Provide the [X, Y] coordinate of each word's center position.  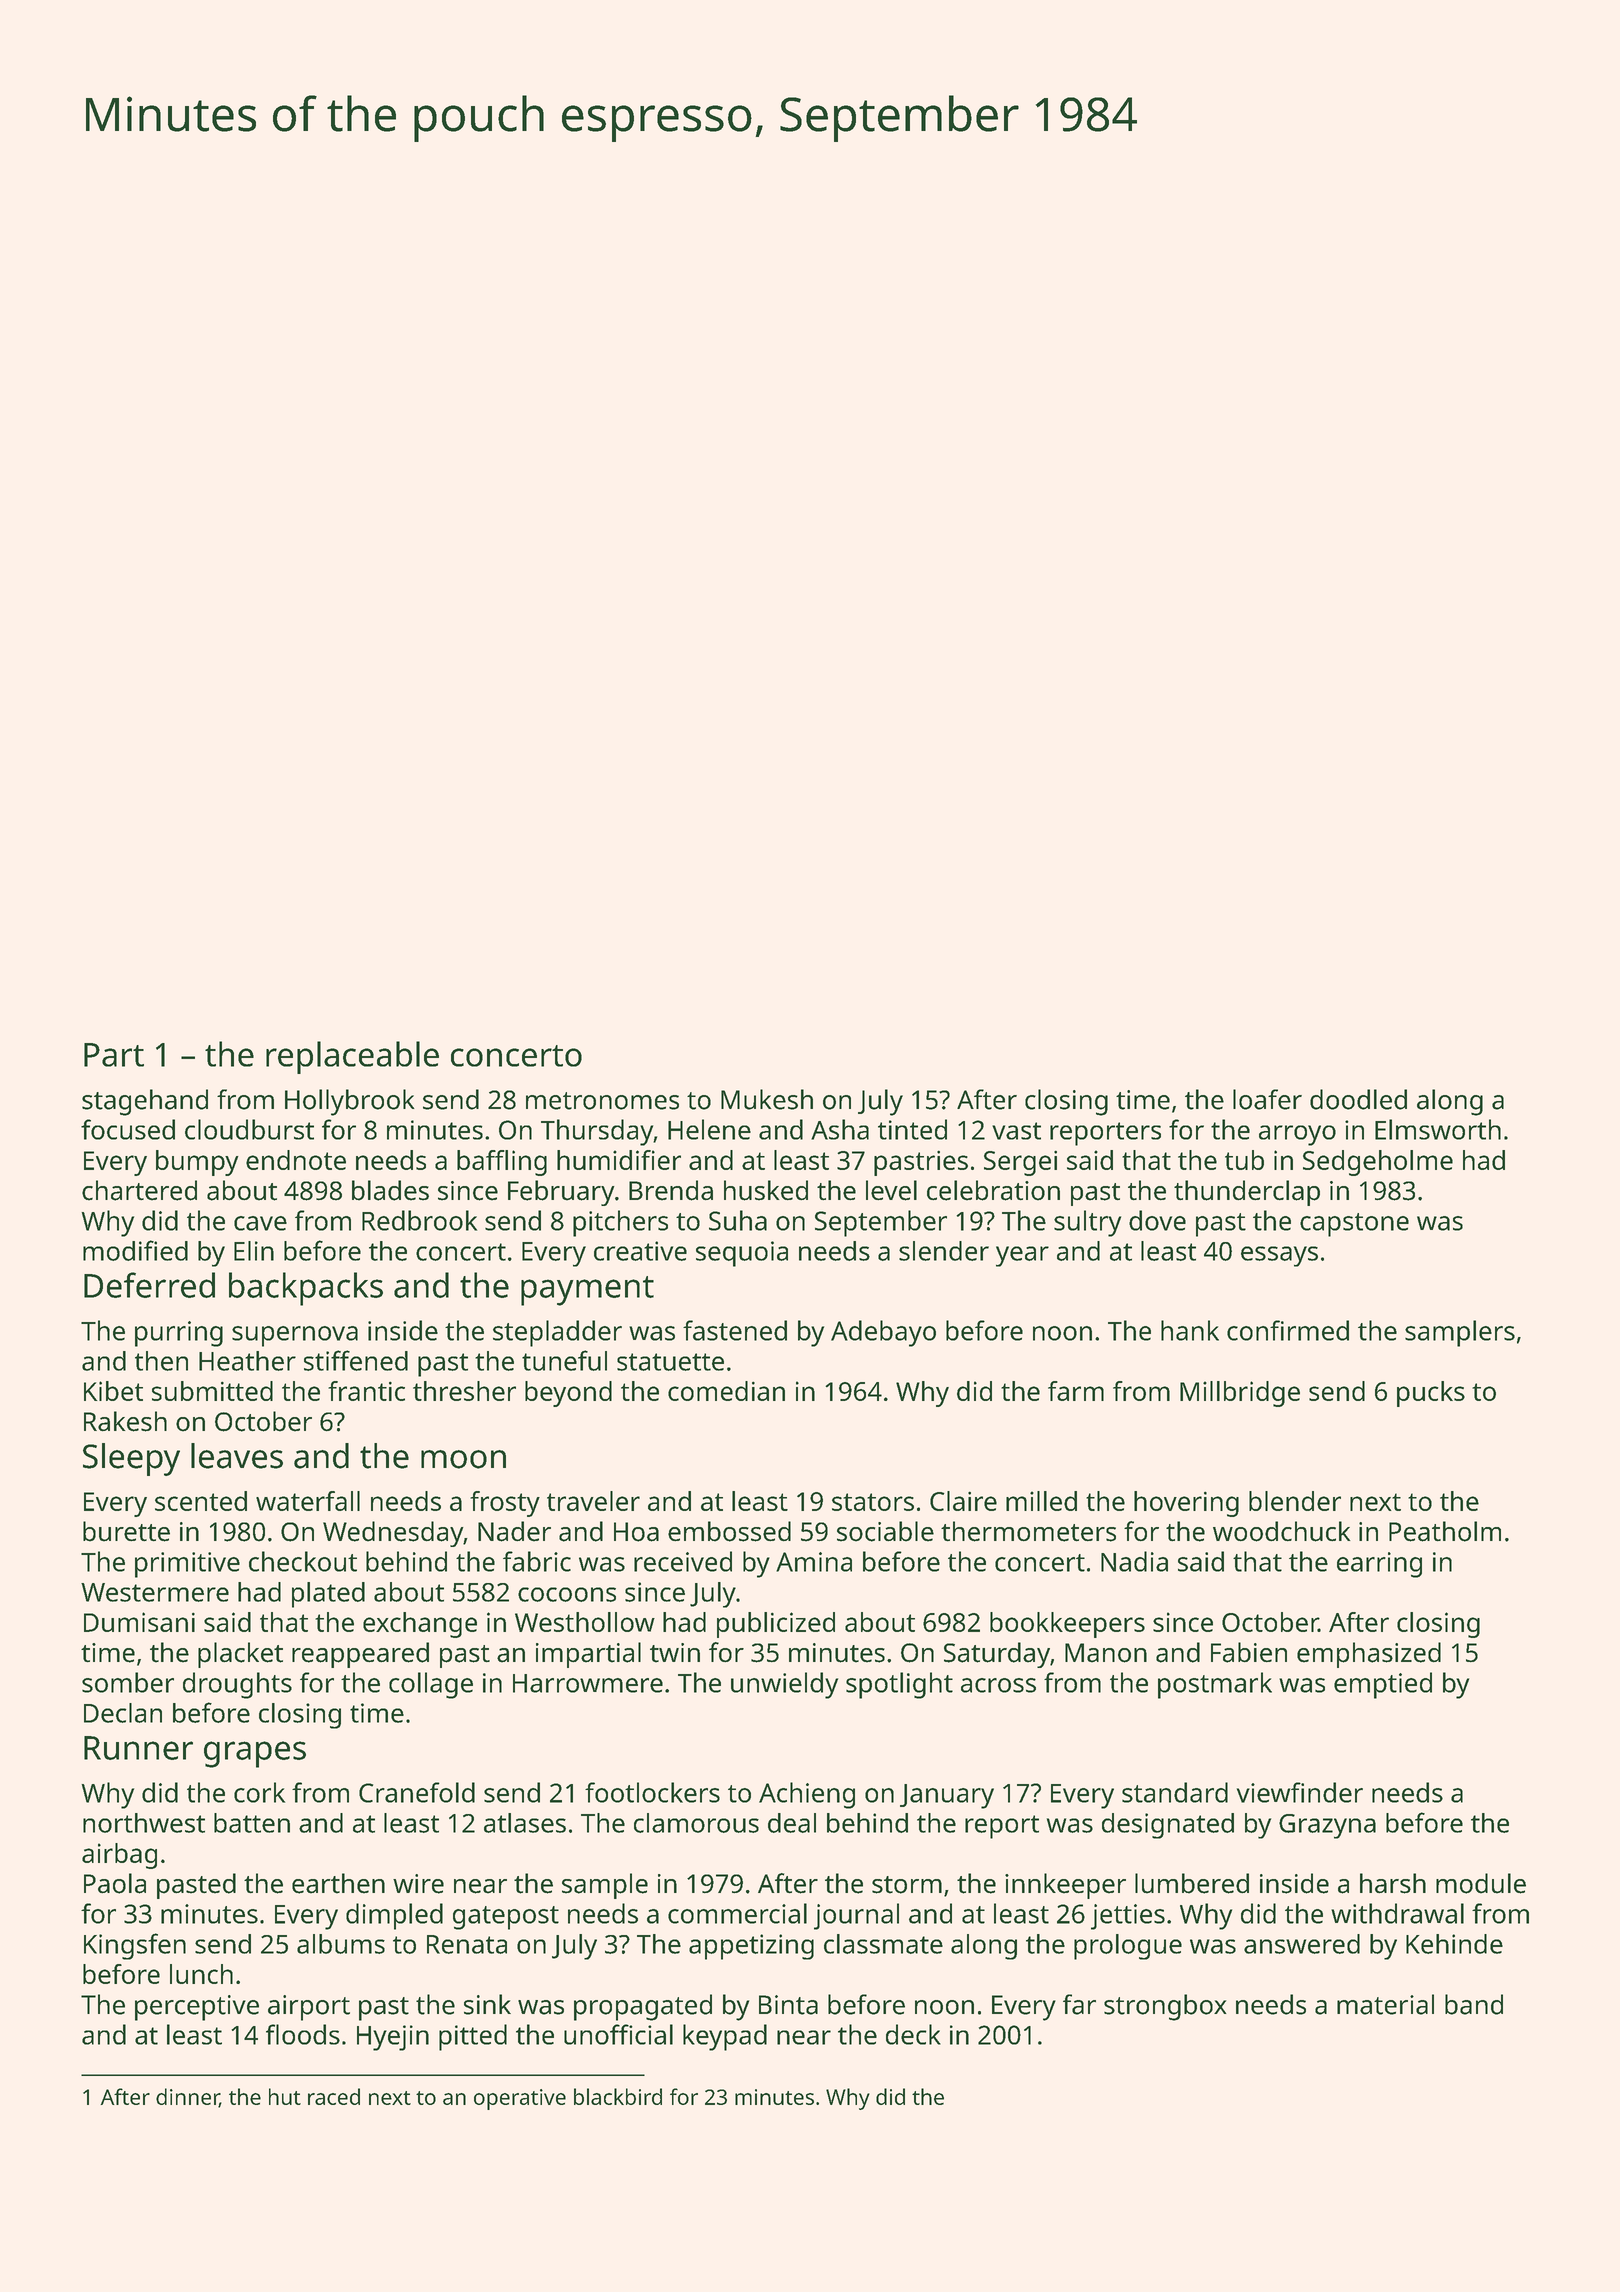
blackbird [618, 2096]
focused [128, 1129]
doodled [1358, 1099]
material [1385, 2004]
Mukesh [767, 1099]
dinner [188, 2098]
